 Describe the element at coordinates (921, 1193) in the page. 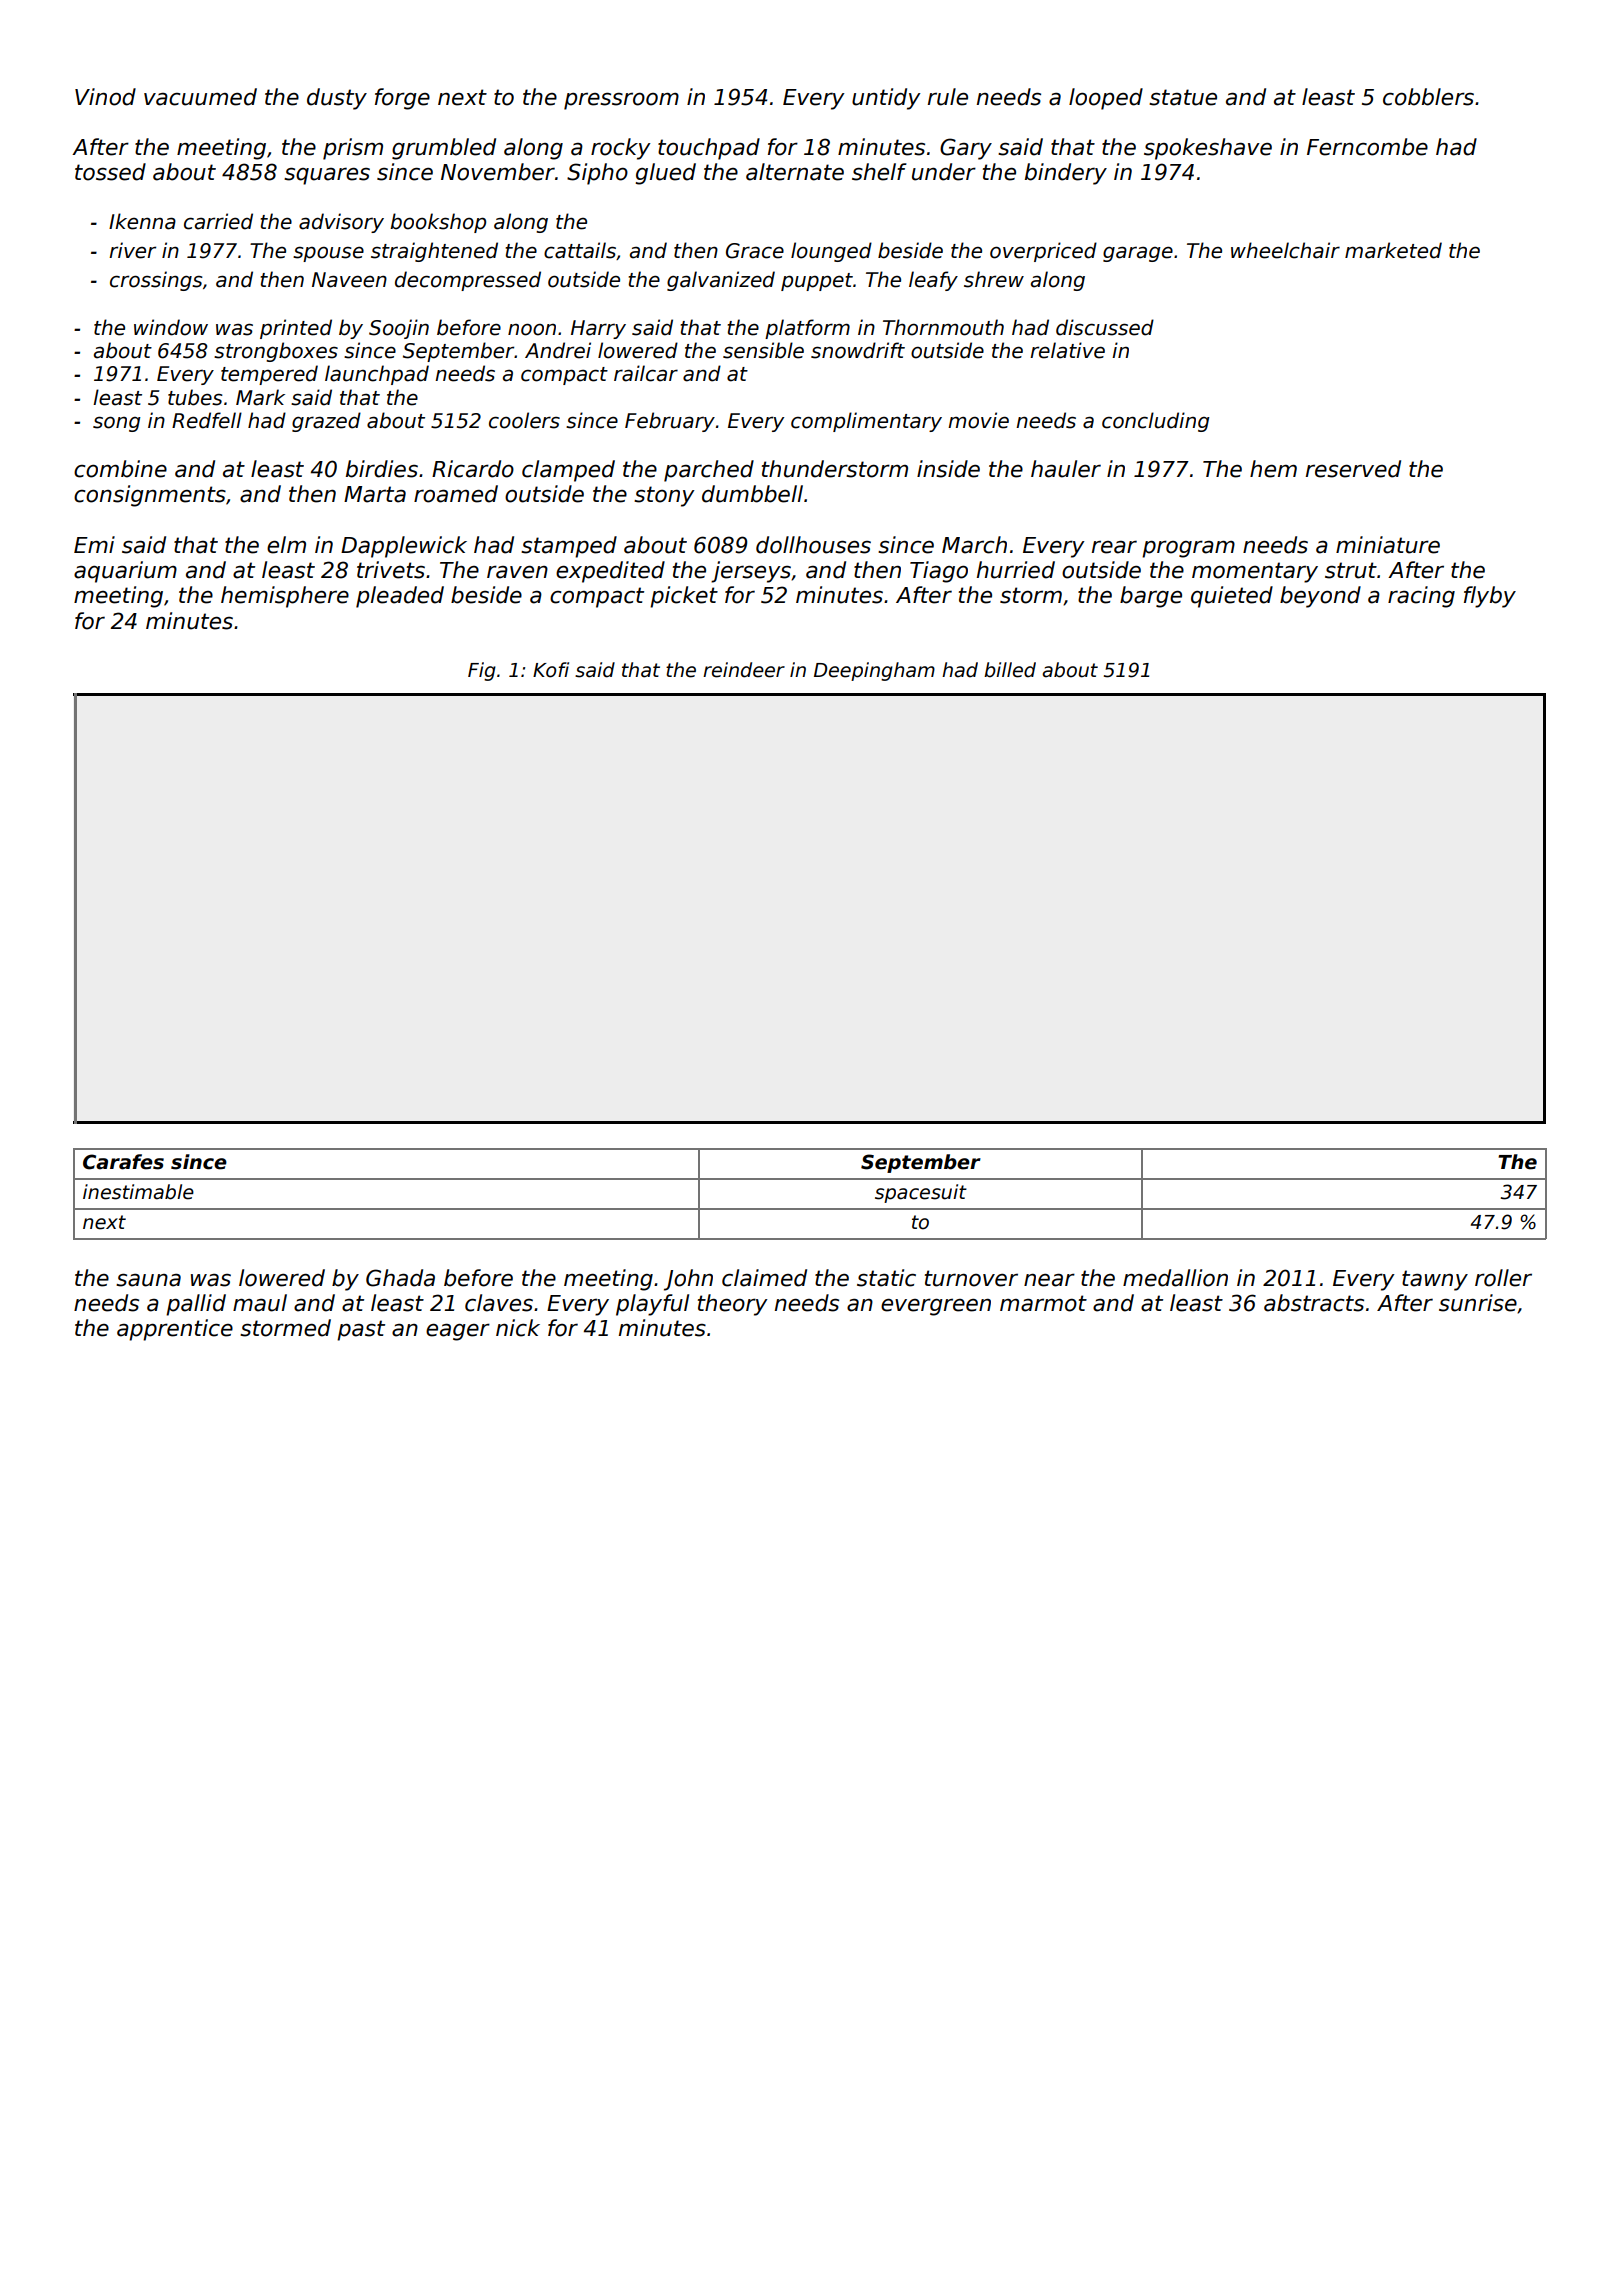

I see `spacesuit` at that location.
